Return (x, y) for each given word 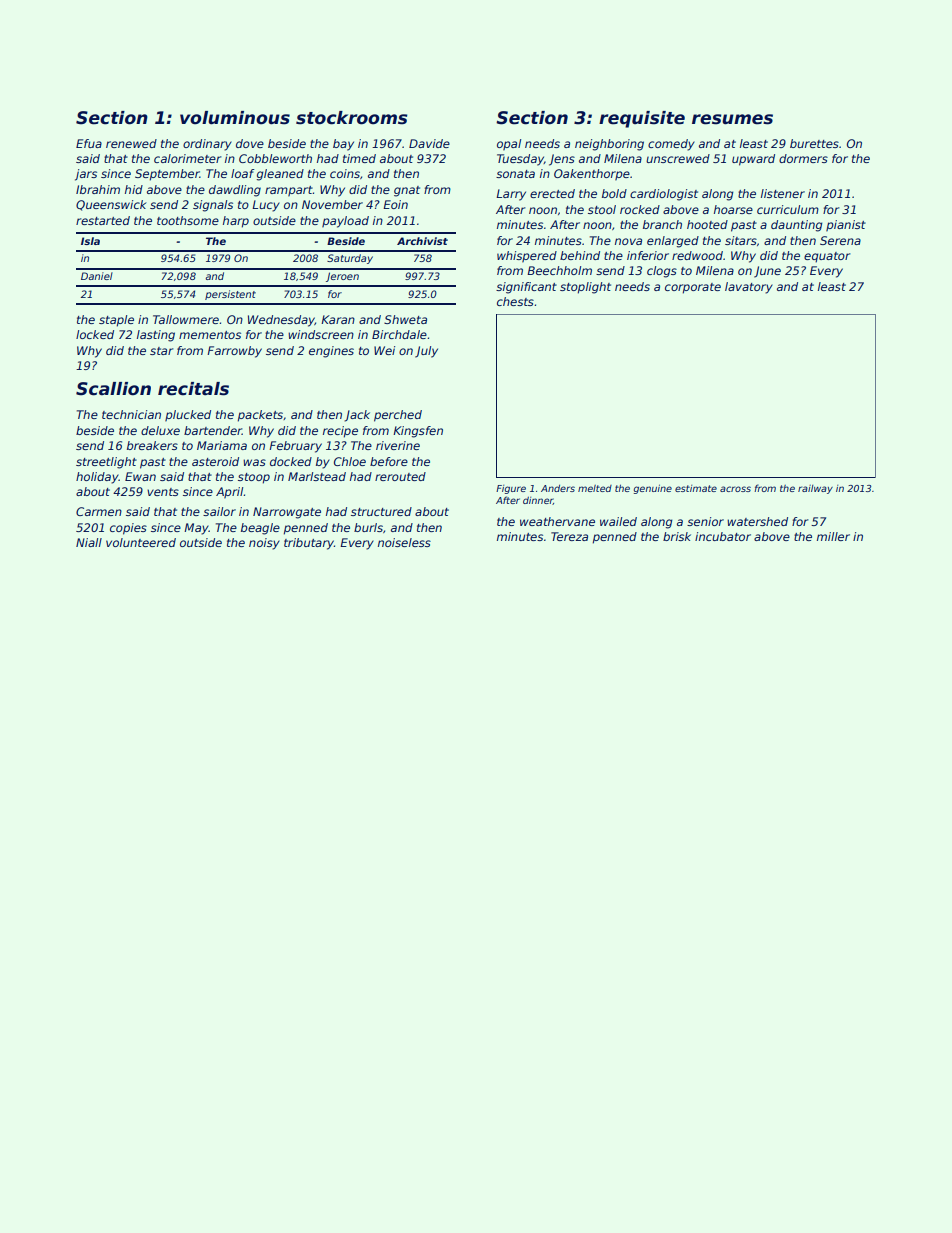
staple (116, 321)
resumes (732, 119)
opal (509, 145)
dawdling (235, 191)
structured (381, 511)
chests (515, 301)
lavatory (749, 288)
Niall (89, 542)
